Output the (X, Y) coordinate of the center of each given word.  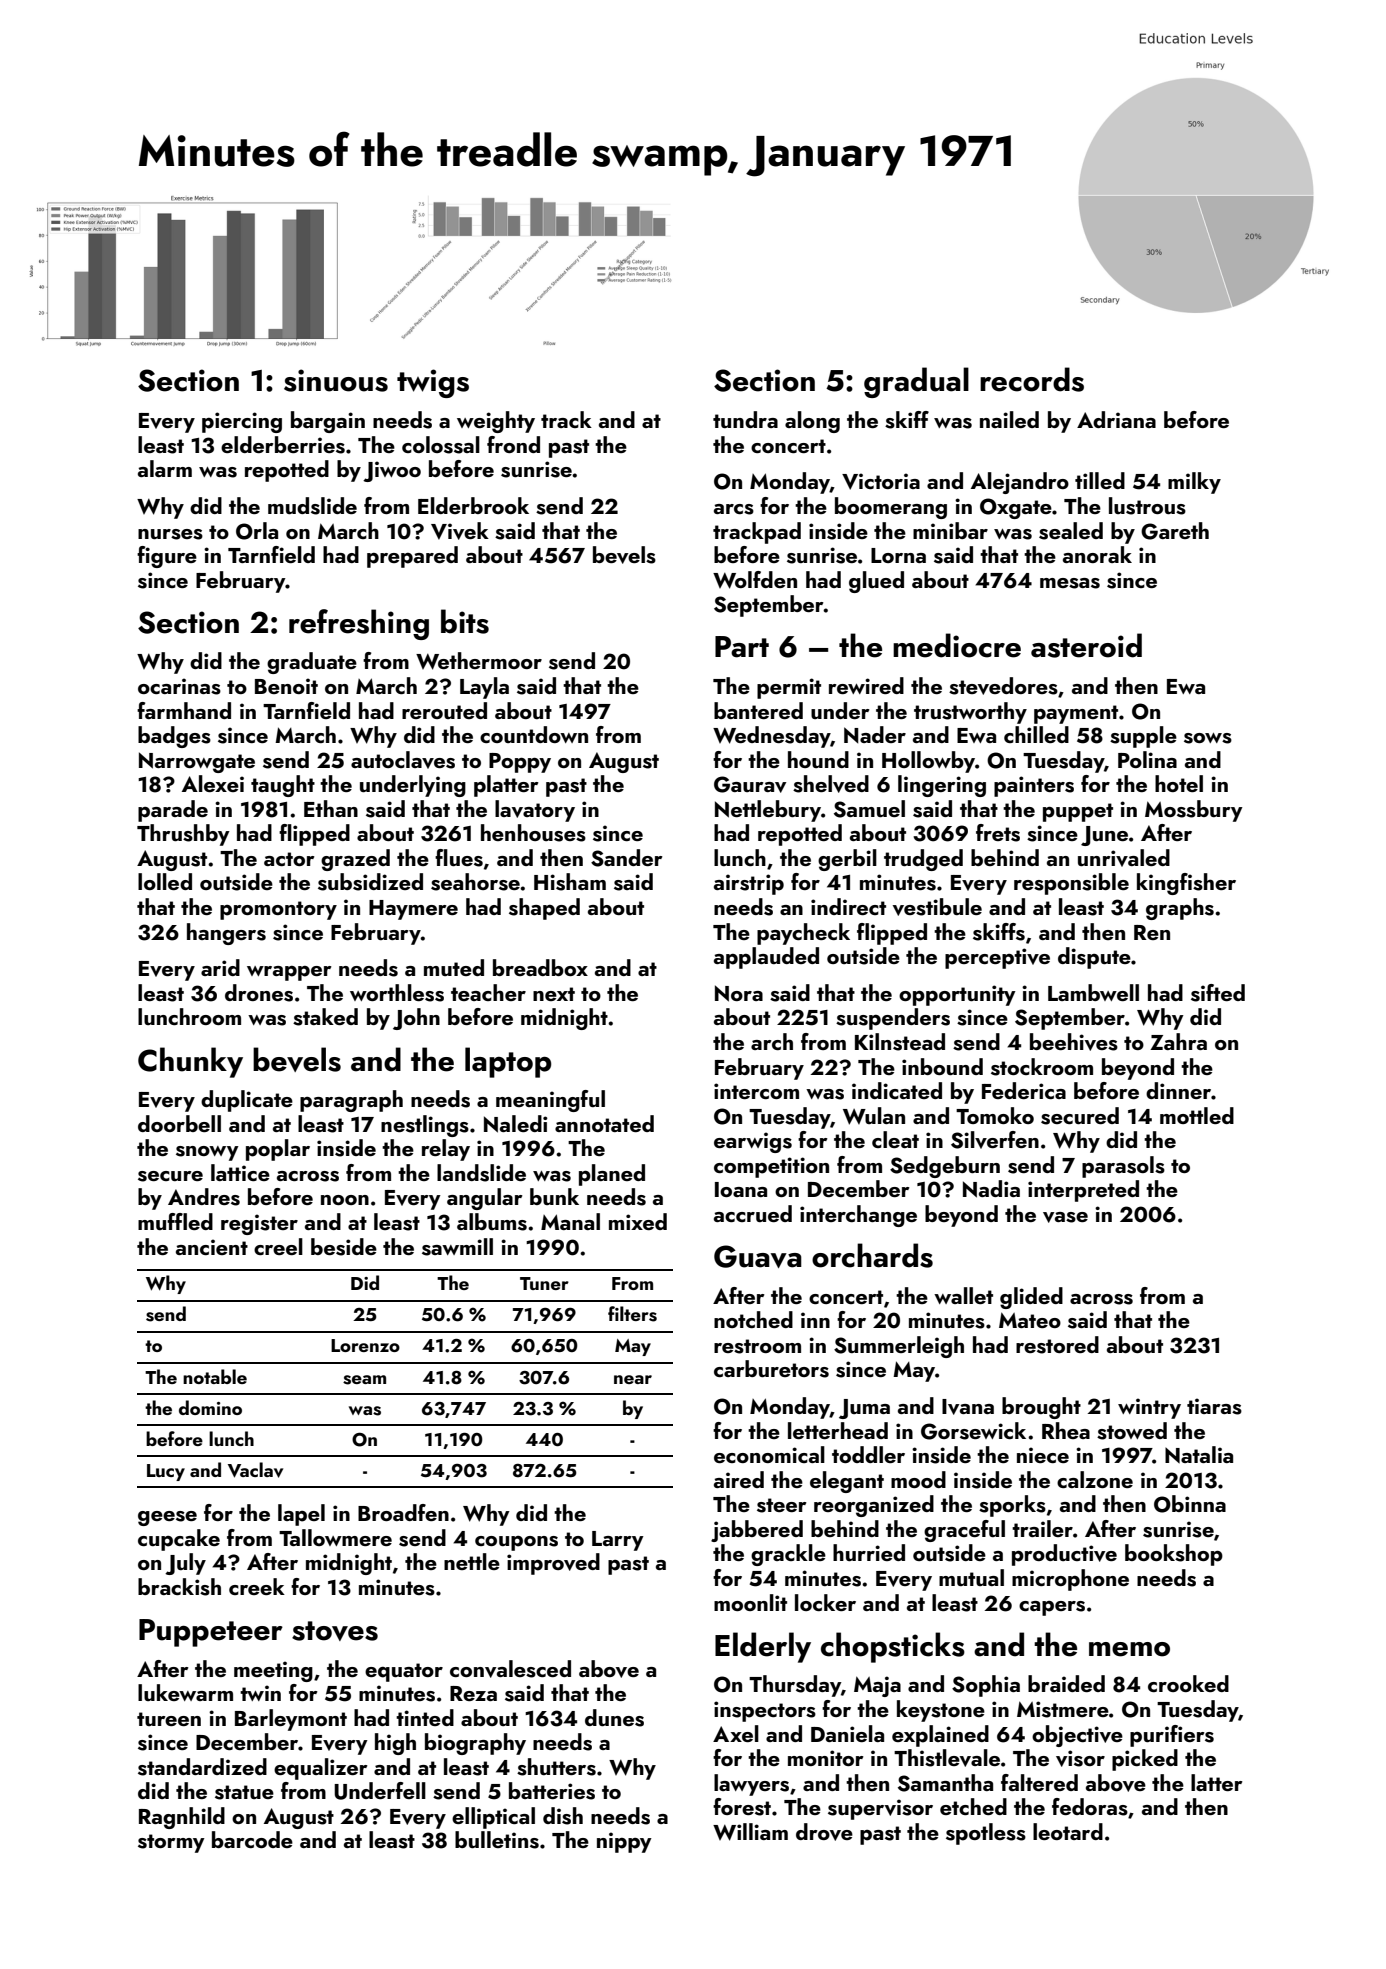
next (554, 994)
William (750, 1832)
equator (404, 1672)
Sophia (986, 1686)
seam (364, 1380)
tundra (745, 419)
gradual (916, 382)
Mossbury (1194, 811)
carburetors (771, 1369)
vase (1065, 1217)
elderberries (283, 445)
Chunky (190, 1062)
